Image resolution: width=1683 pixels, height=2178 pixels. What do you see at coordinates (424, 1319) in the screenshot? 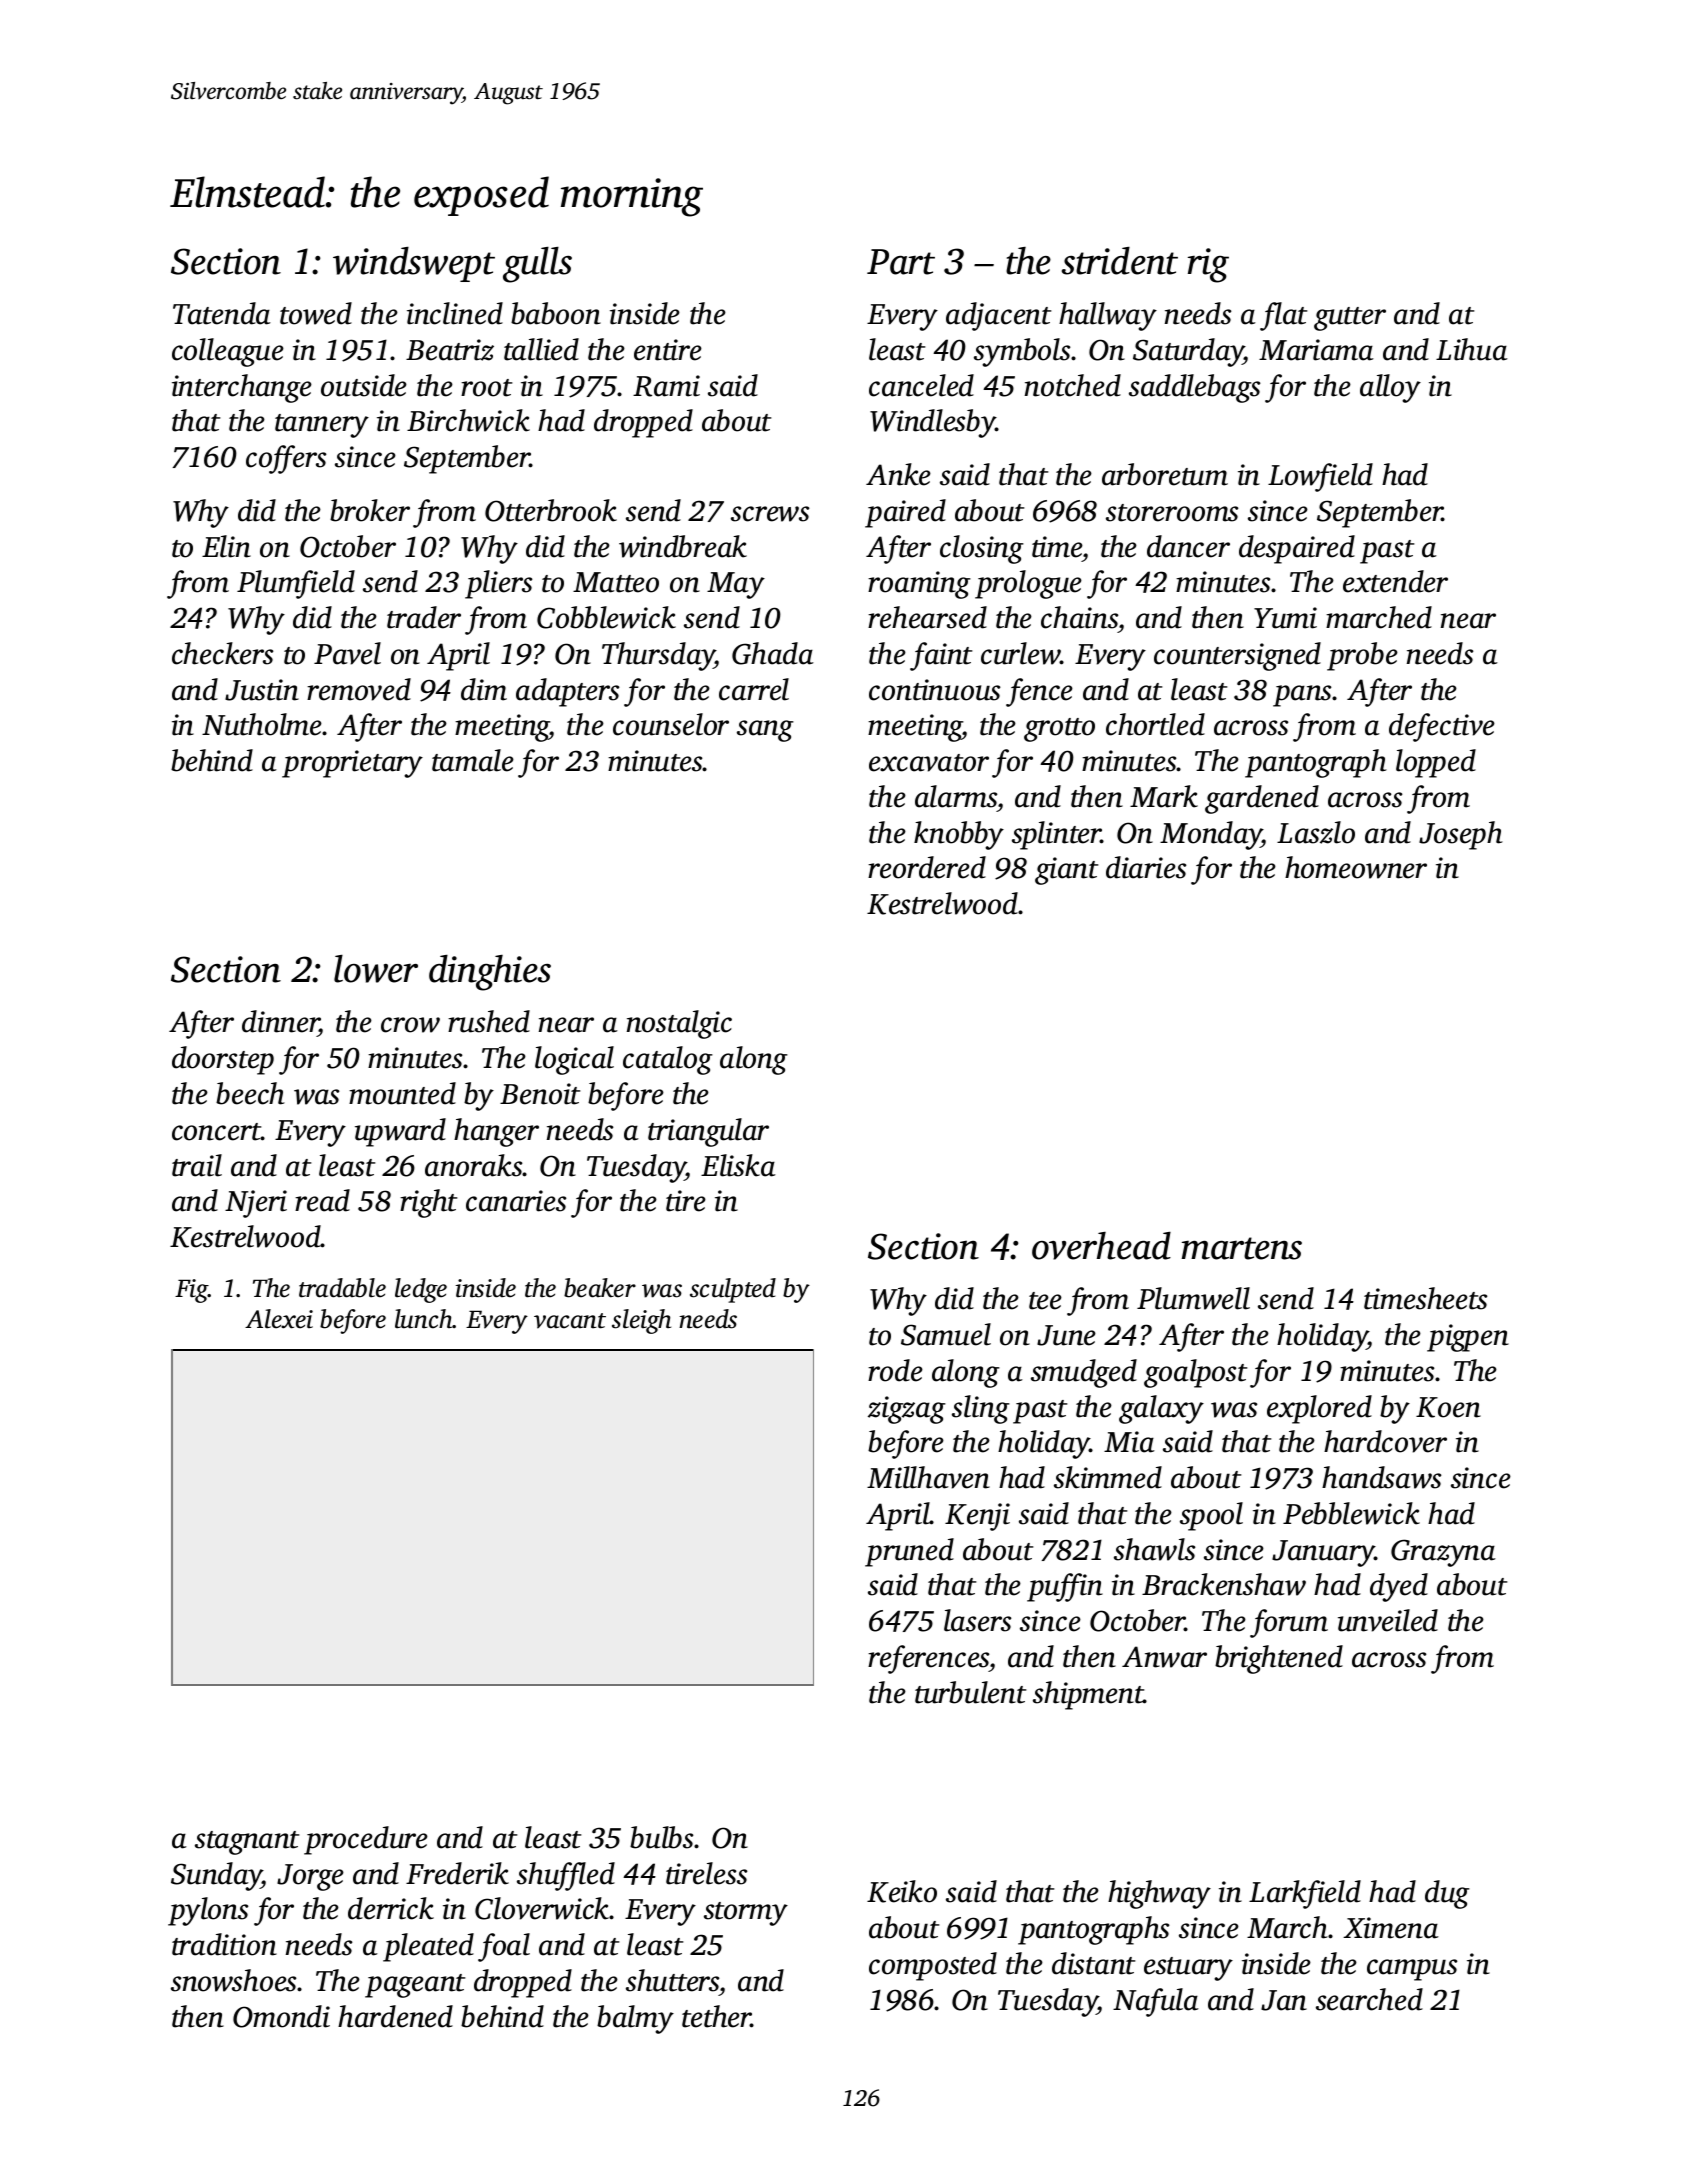
I see `lunch` at bounding box center [424, 1319].
